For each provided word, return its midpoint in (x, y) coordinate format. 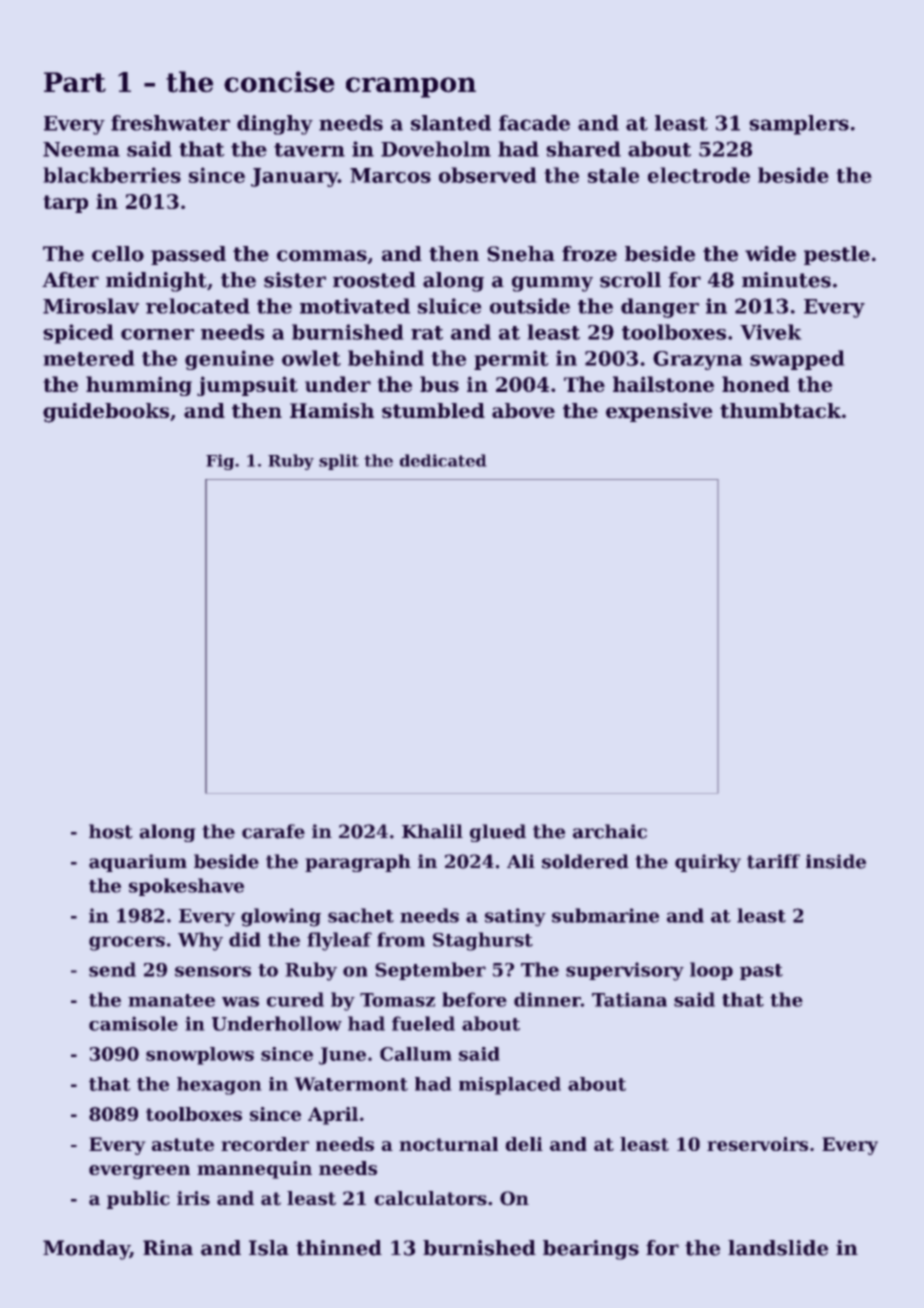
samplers (799, 125)
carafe (273, 831)
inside (836, 861)
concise (279, 82)
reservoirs (757, 1144)
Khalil (432, 831)
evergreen (139, 1172)
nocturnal (448, 1144)
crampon (411, 87)
